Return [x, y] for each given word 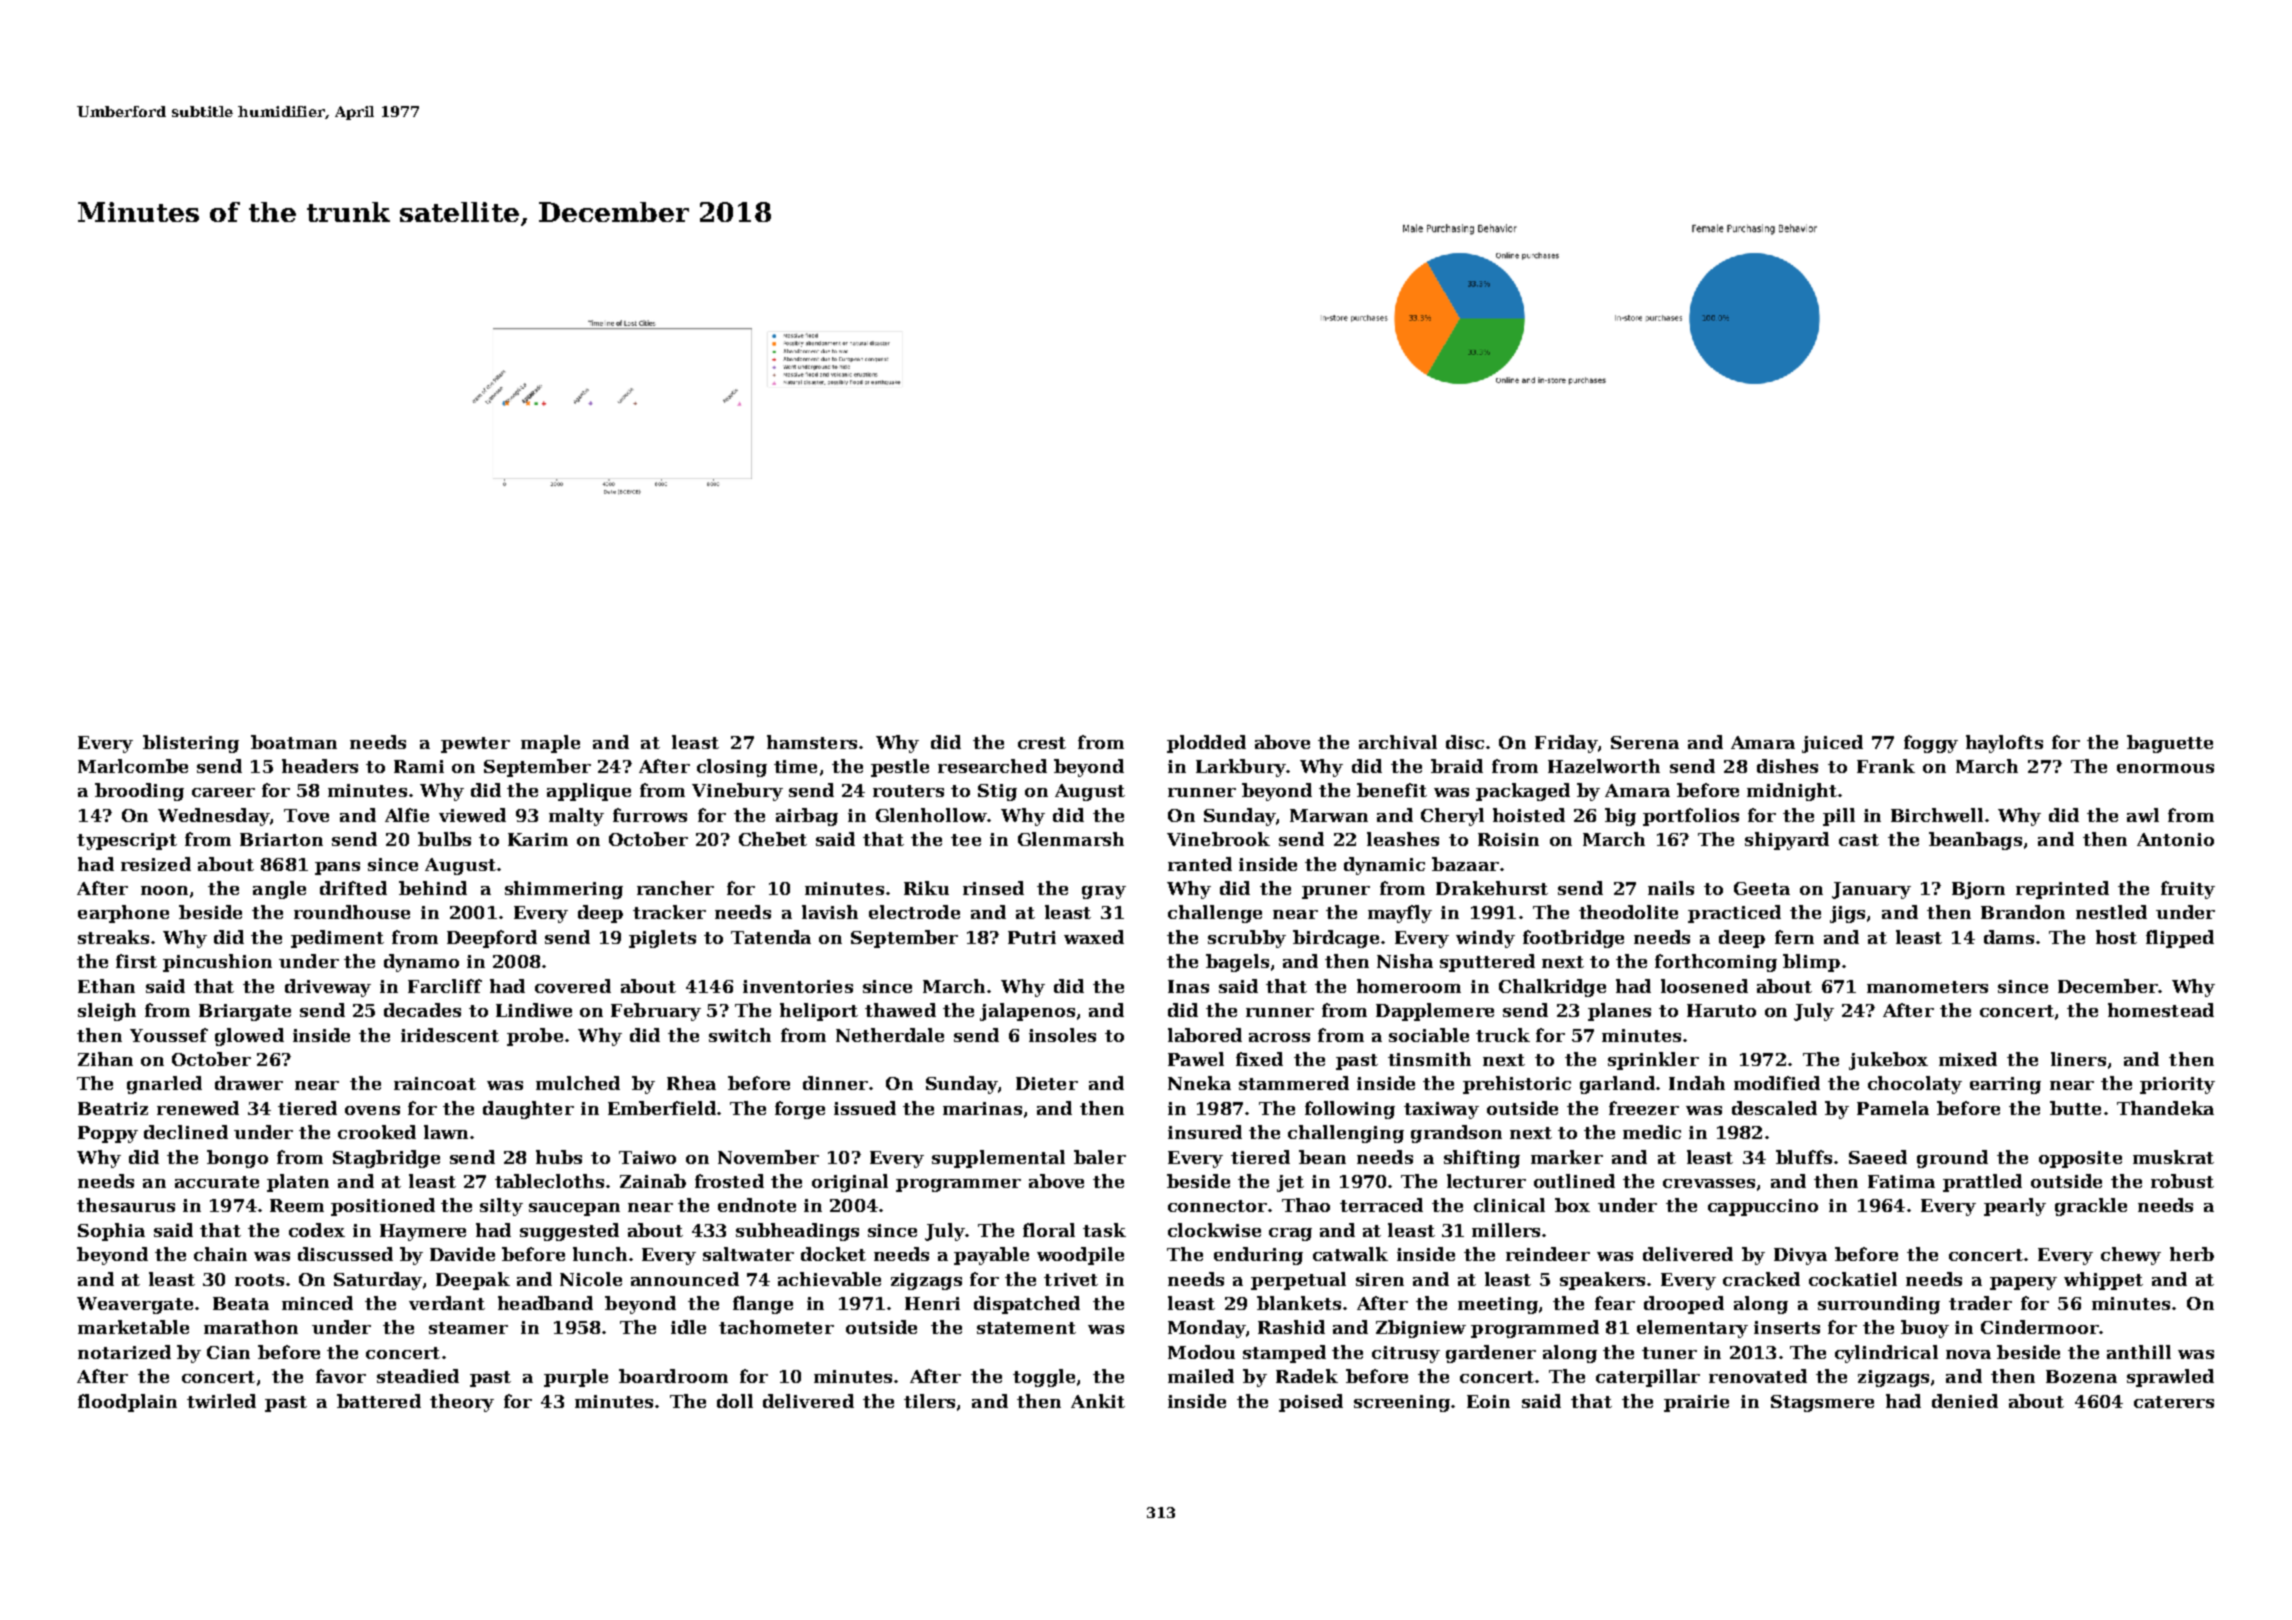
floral [1049, 1230]
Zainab [653, 1181]
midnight [1792, 792]
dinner [835, 1083]
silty [501, 1207]
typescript [127, 841]
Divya [1800, 1256]
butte [2075, 1108]
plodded [1206, 744]
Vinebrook [1218, 839]
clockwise [1214, 1230]
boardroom [673, 1376]
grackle [2091, 1207]
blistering [191, 744]
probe [535, 1037]
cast [1859, 840]
